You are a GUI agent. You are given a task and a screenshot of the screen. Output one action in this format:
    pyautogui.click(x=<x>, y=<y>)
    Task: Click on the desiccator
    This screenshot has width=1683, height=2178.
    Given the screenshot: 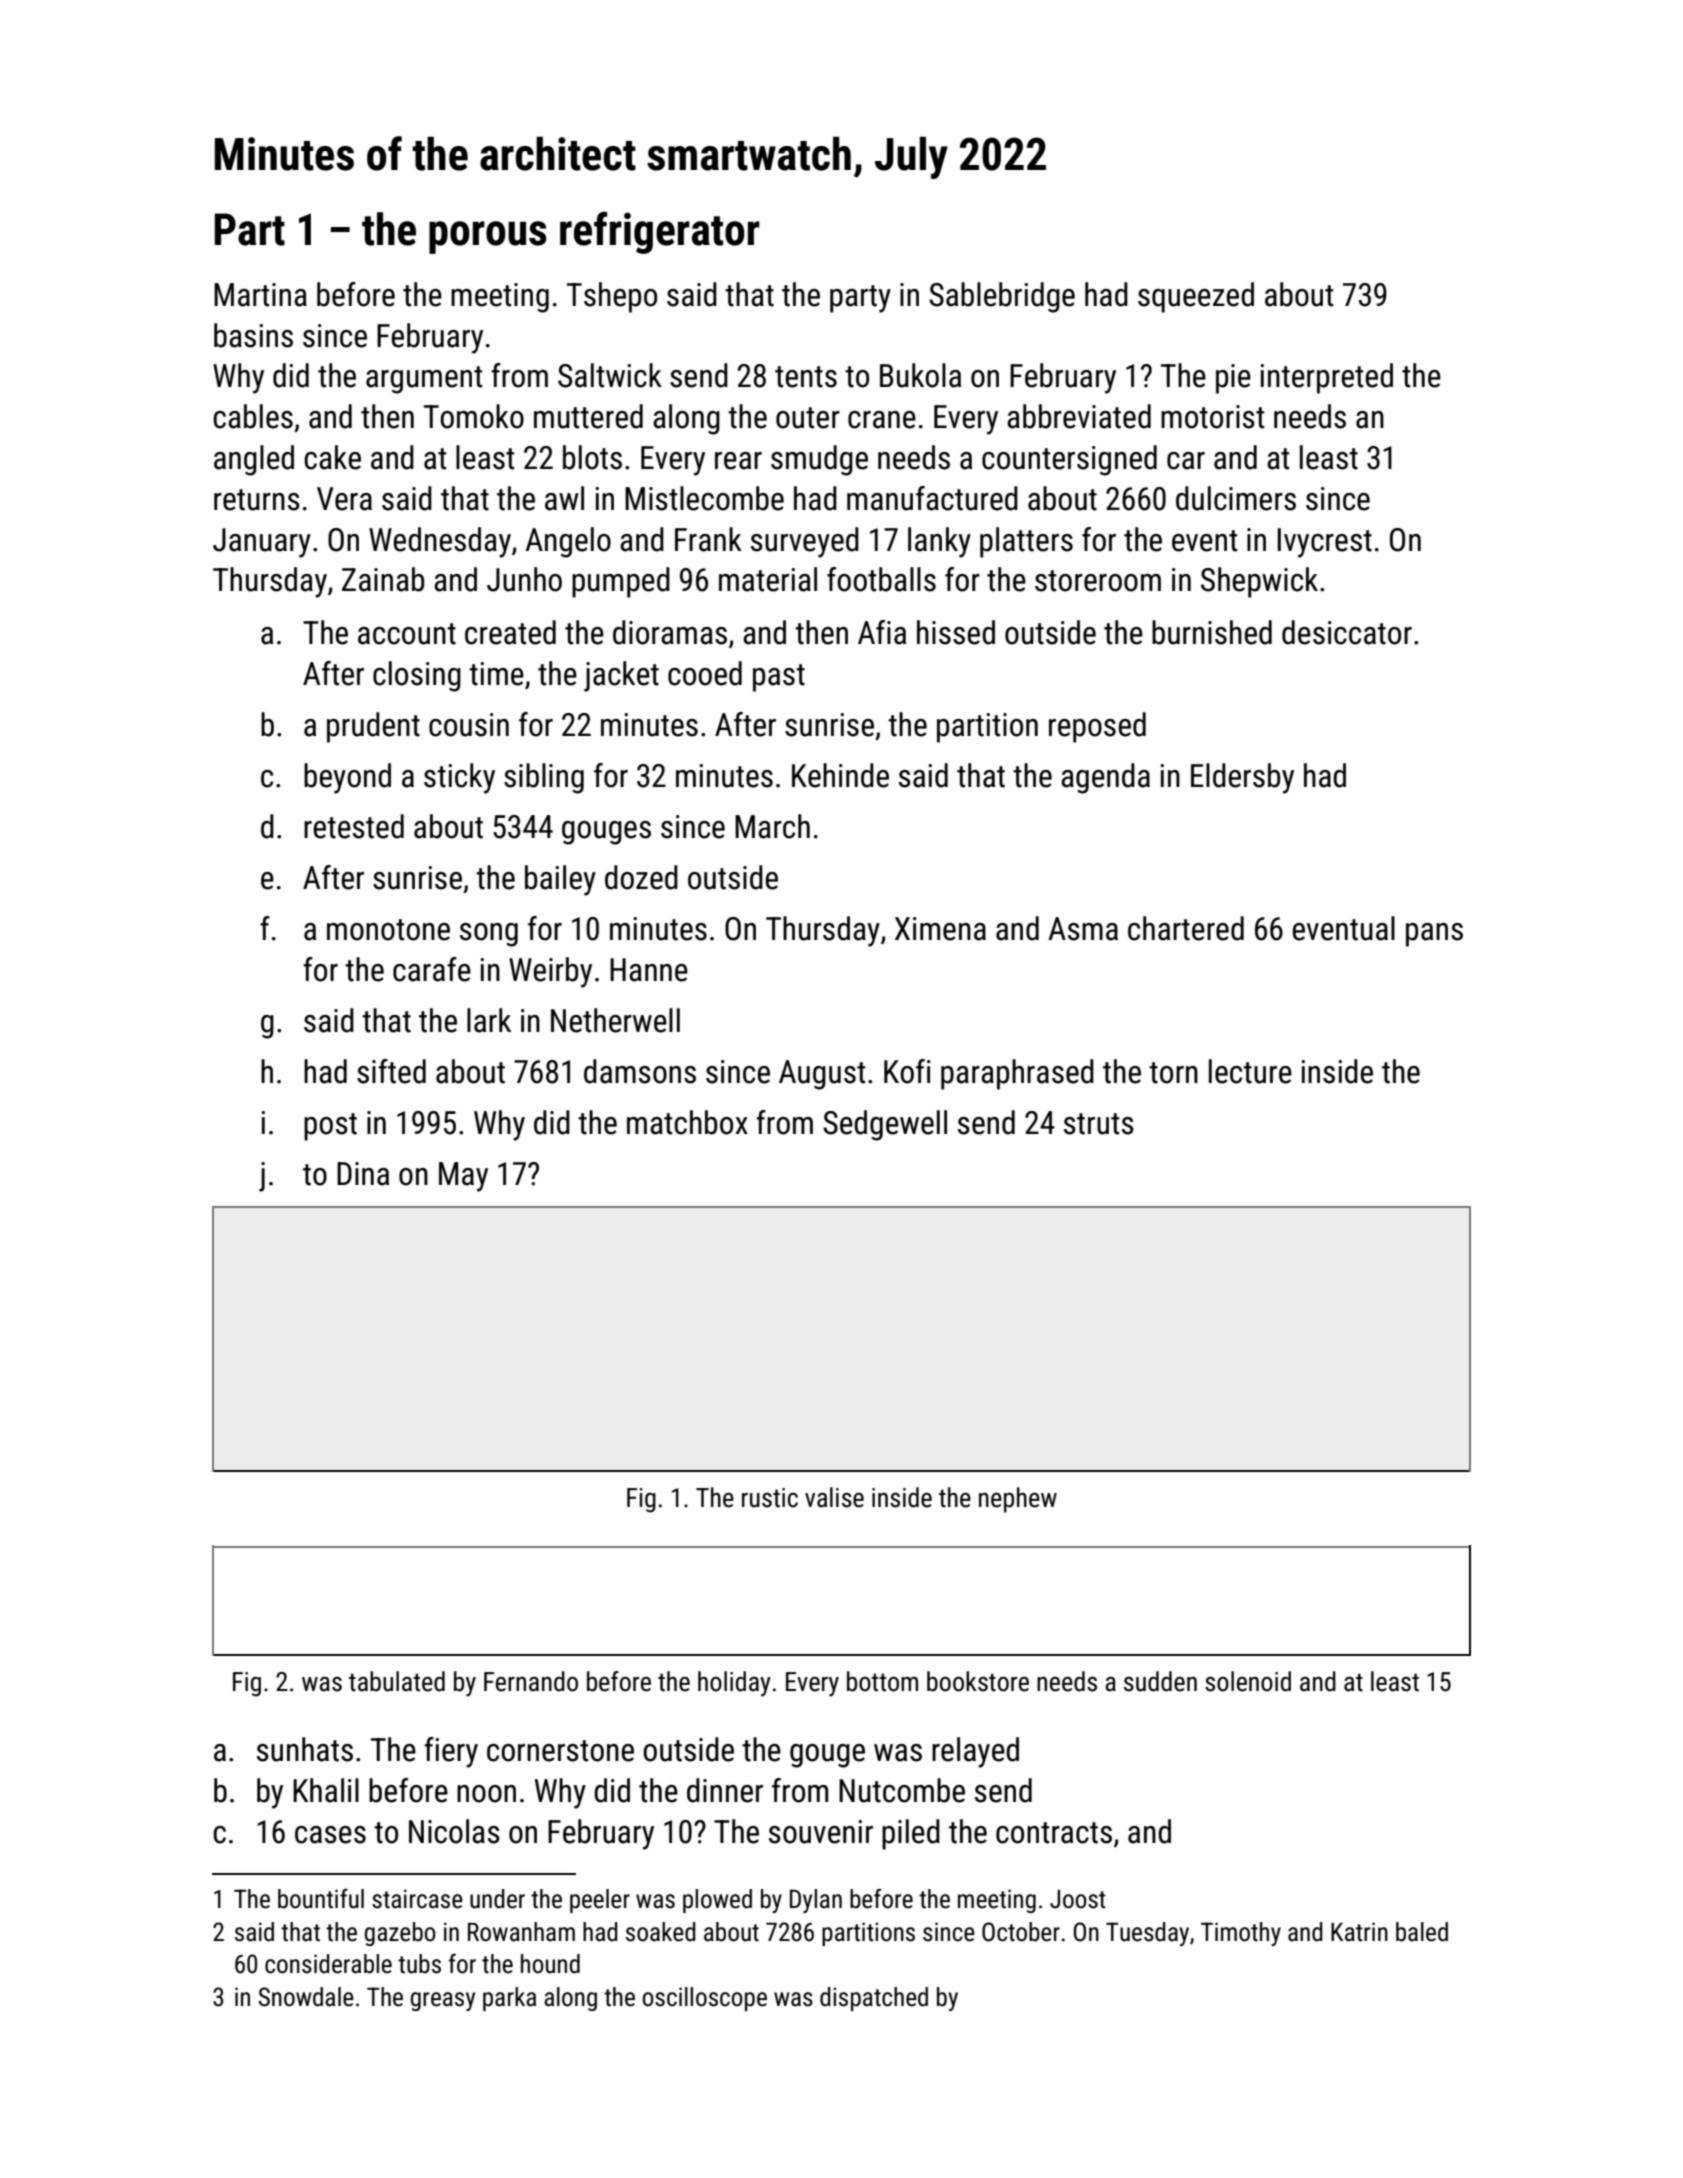 What is the action you would take?
    pyautogui.click(x=1347, y=632)
